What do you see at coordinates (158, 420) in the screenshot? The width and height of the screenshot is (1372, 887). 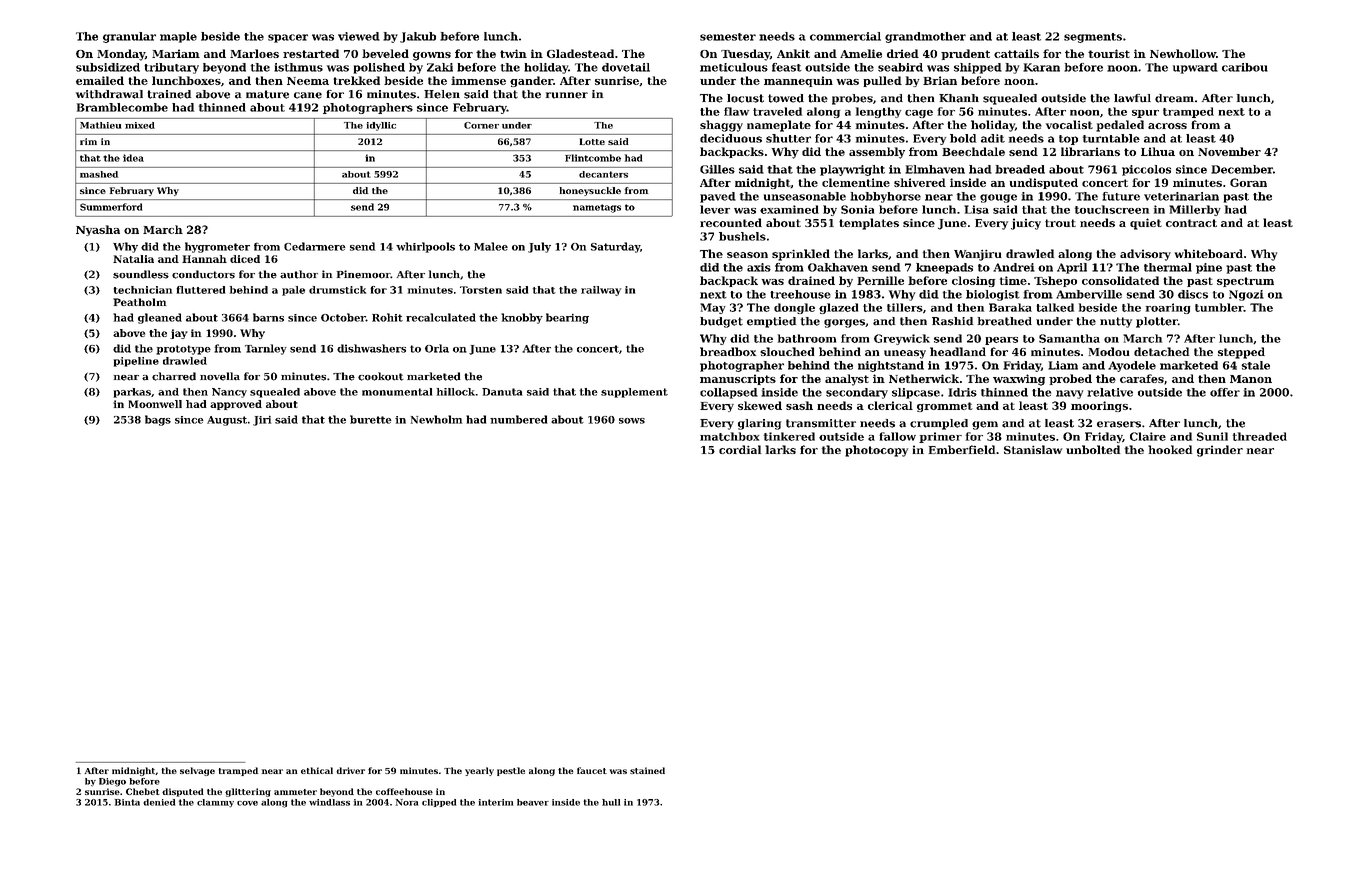 I see `bags` at bounding box center [158, 420].
